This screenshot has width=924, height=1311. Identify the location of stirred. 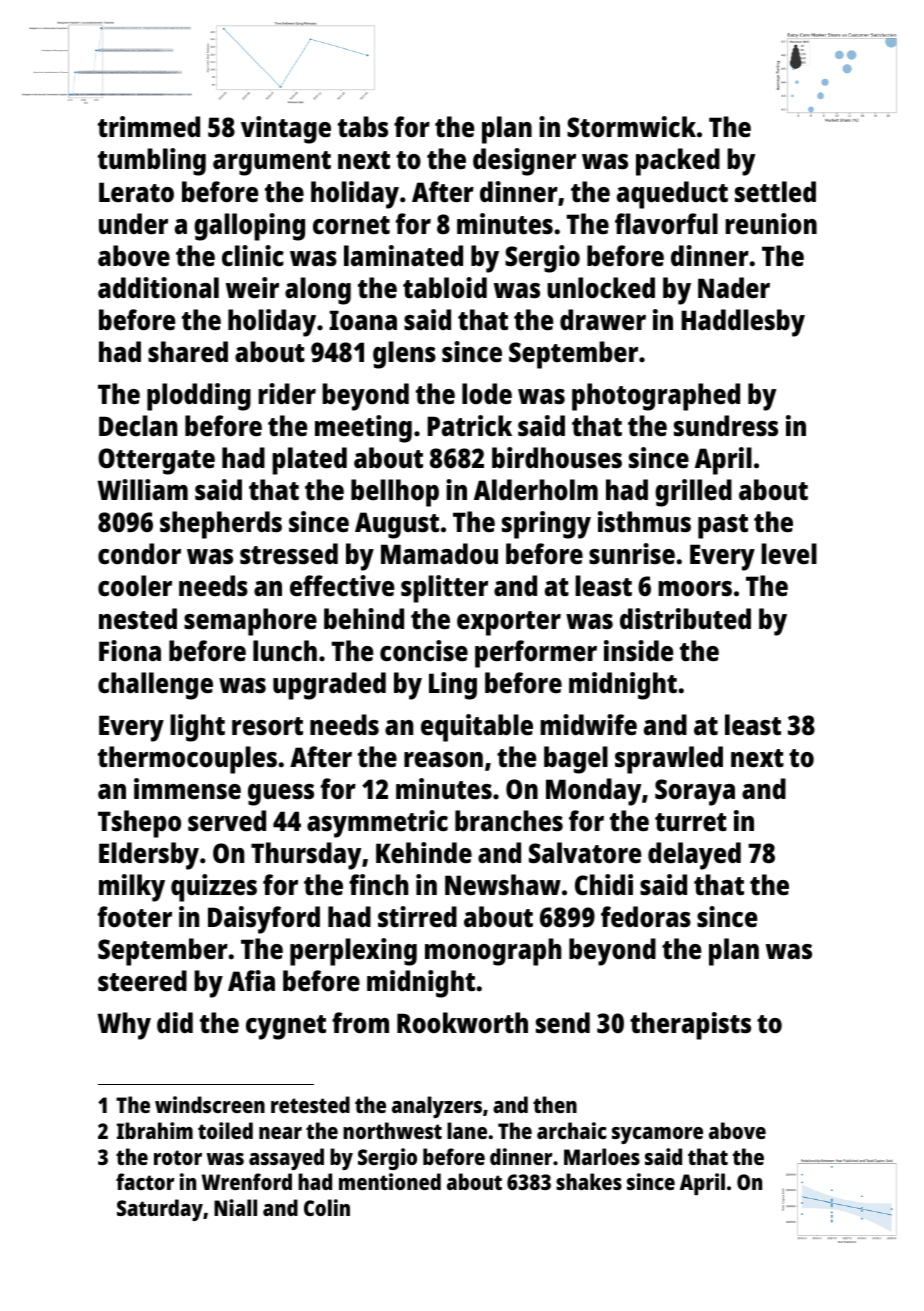
(417, 917).
